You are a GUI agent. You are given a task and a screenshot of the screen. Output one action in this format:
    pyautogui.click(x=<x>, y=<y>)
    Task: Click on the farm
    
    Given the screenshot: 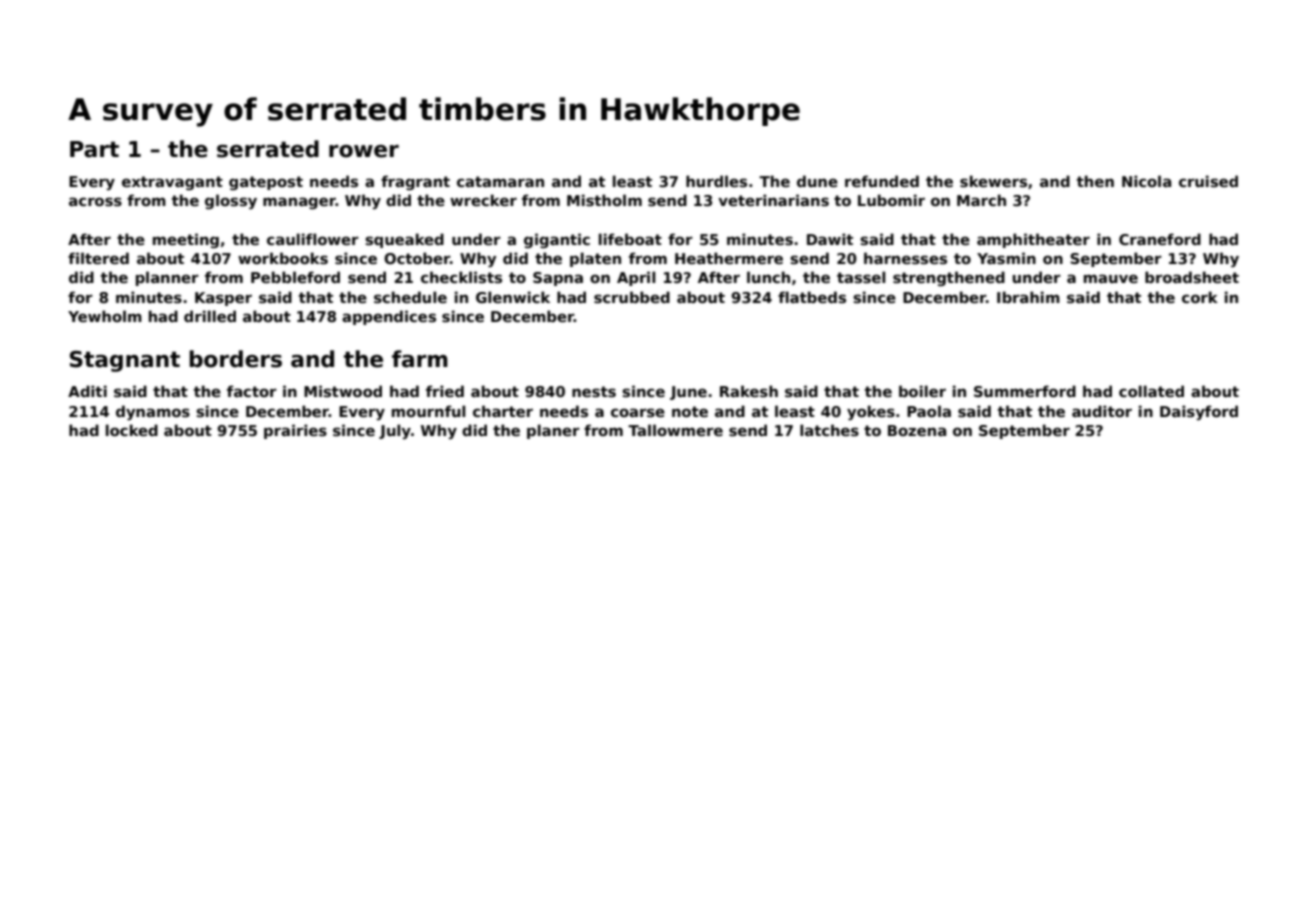 What is the action you would take?
    pyautogui.click(x=420, y=359)
